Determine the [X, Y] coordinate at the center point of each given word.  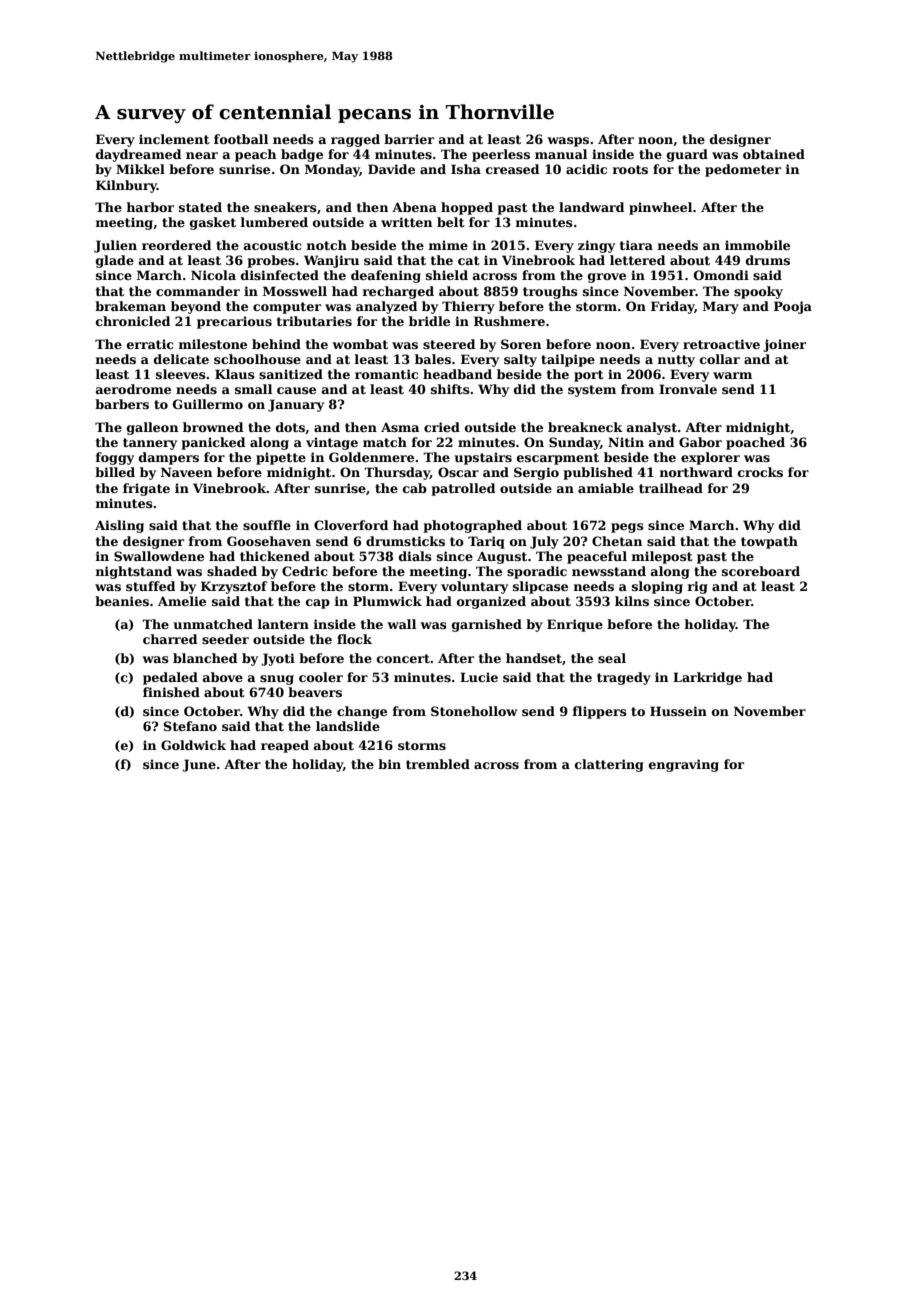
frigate [146, 489]
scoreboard [761, 571]
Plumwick [387, 601]
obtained [774, 154]
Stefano [190, 726]
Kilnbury [126, 186]
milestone [213, 344]
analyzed [386, 307]
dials [415, 556]
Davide [391, 169]
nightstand [134, 572]
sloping [657, 587]
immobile [757, 245]
